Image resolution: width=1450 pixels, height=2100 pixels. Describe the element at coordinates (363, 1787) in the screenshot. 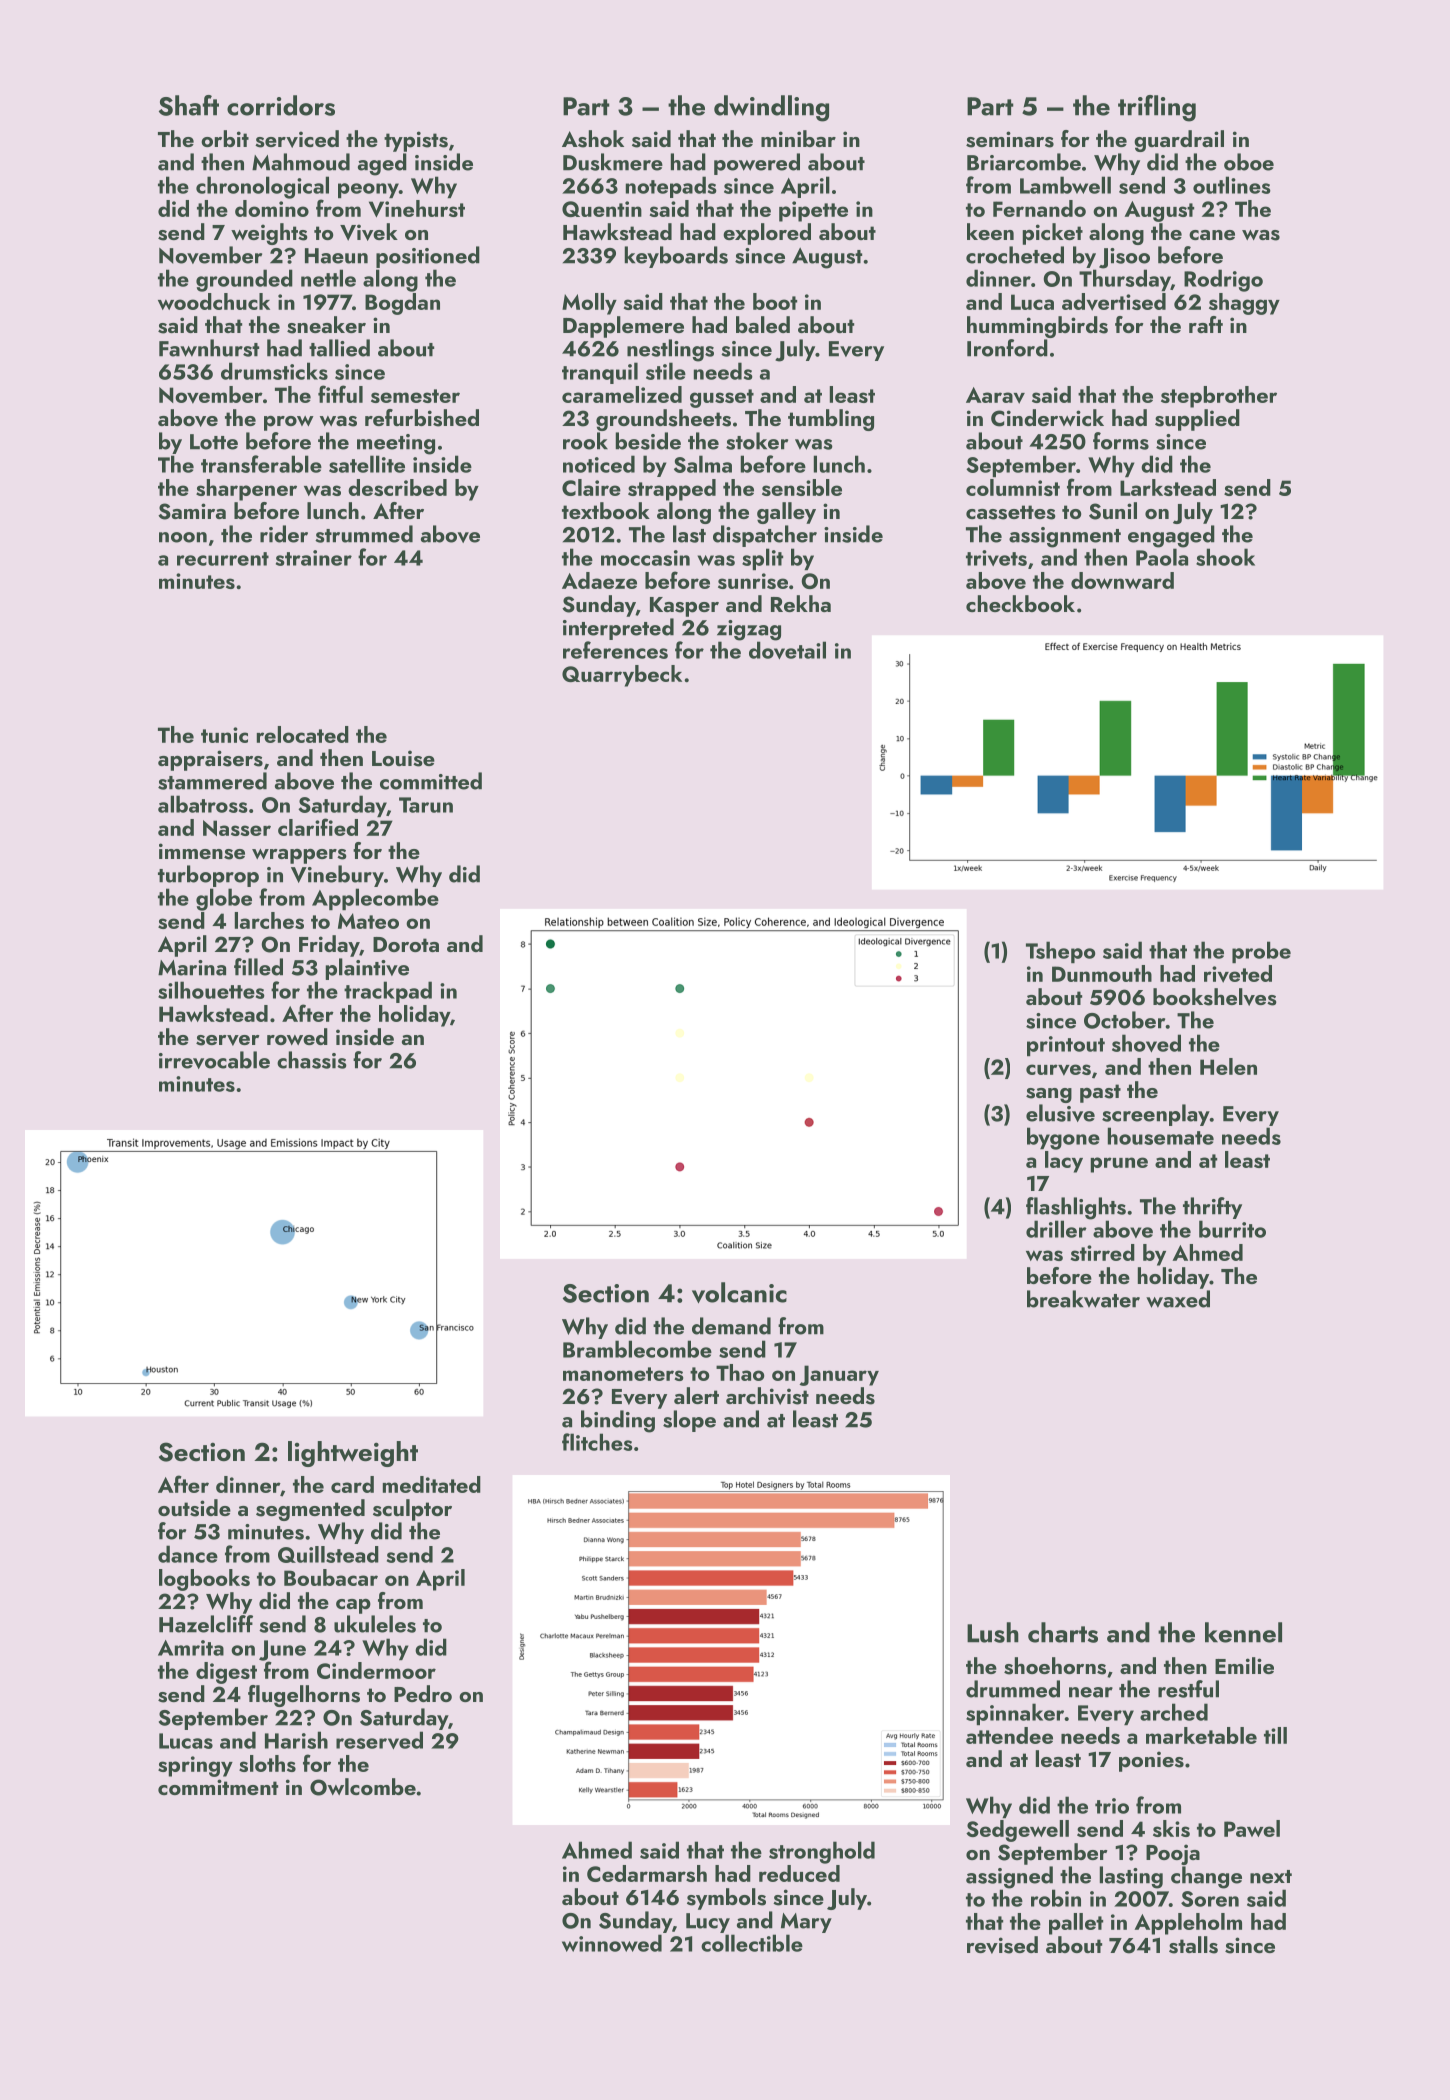

I see `Owlcombe` at that location.
